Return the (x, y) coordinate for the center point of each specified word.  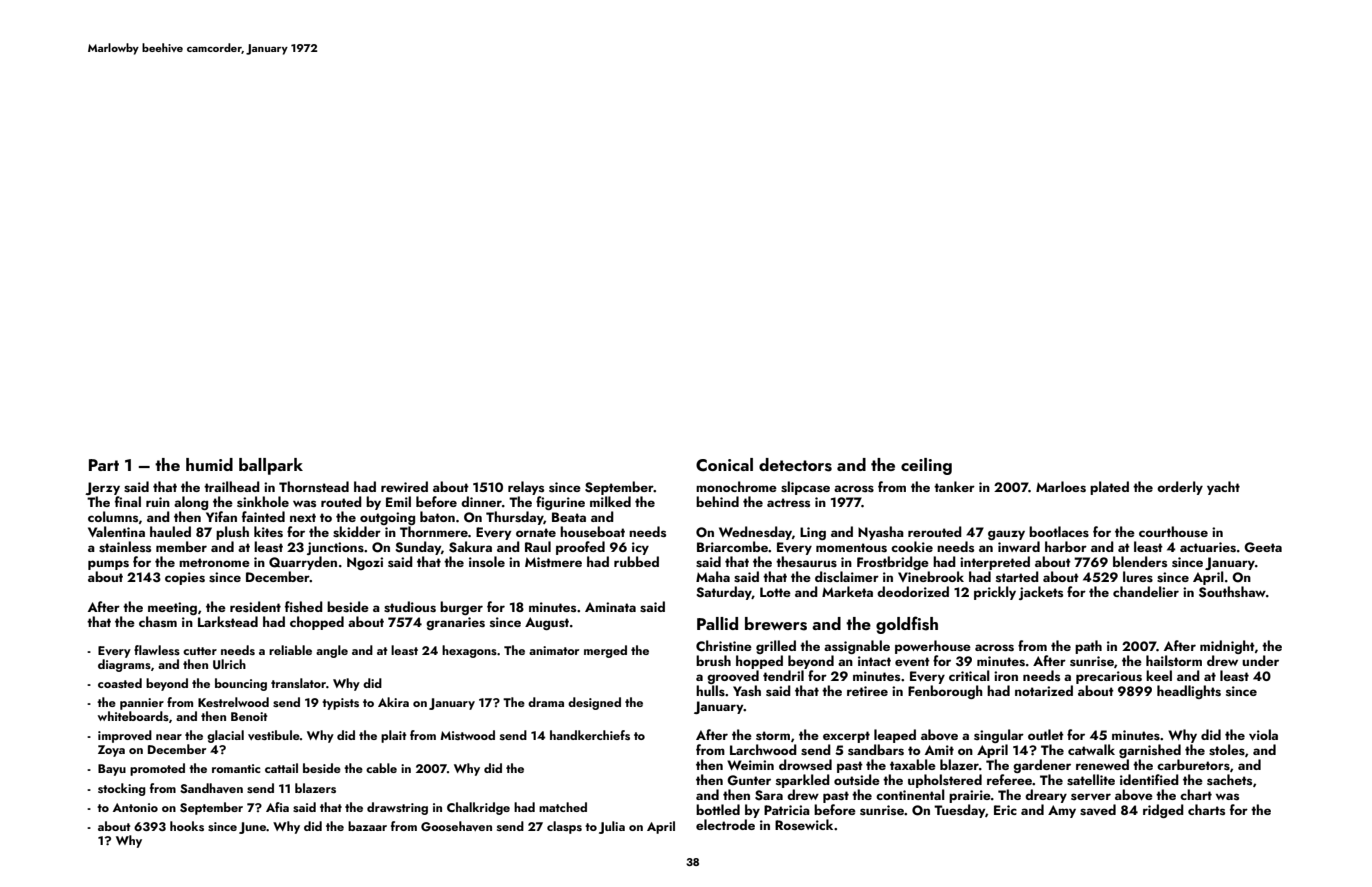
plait (394, 736)
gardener (1042, 766)
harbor (1066, 546)
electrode (725, 824)
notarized (1044, 690)
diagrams (124, 665)
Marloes (1061, 486)
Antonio (135, 807)
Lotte (775, 592)
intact (874, 661)
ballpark (271, 466)
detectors (795, 465)
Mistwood (467, 735)
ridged (1163, 811)
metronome (214, 562)
